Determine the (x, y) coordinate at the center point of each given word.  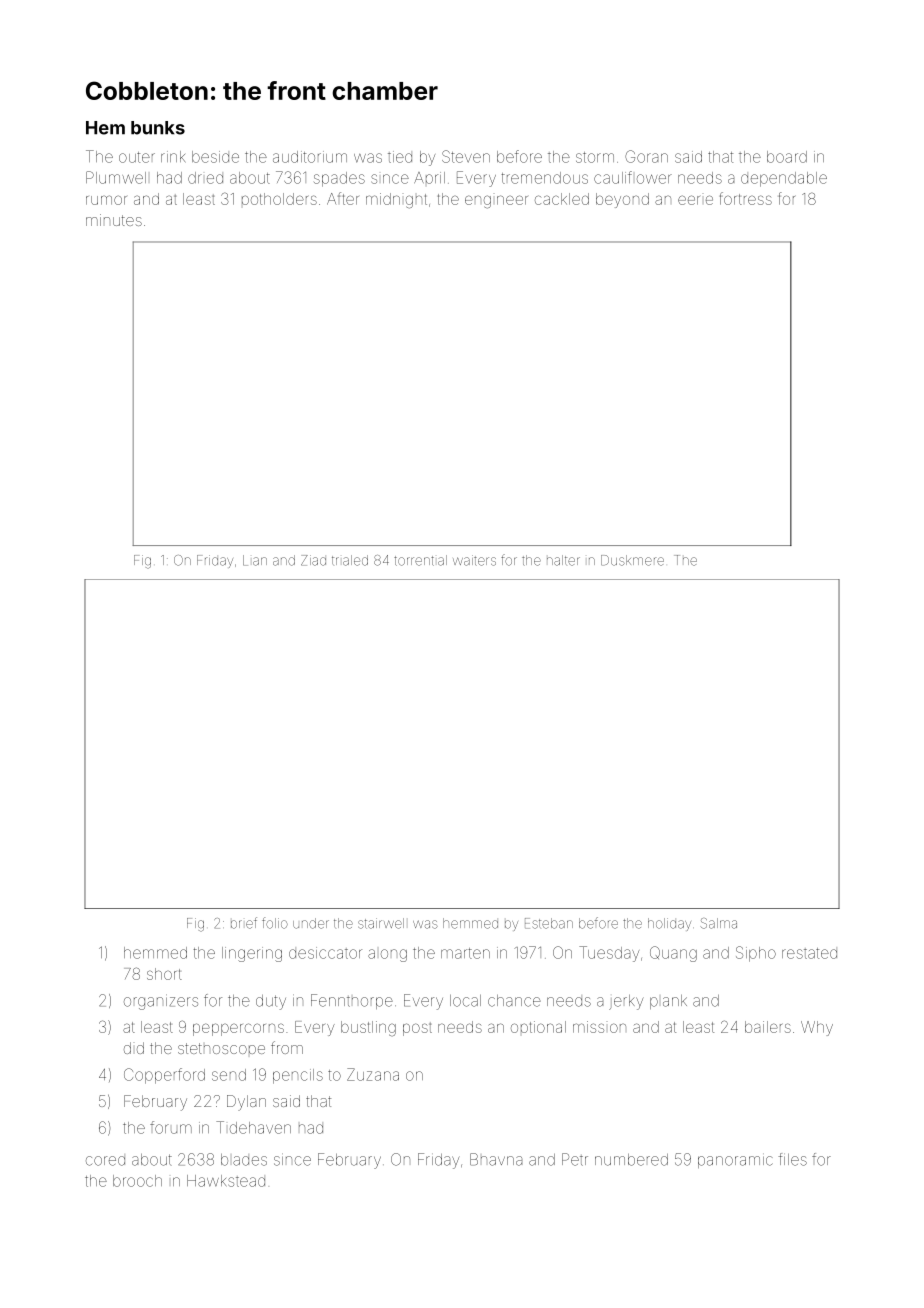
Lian (255, 560)
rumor (106, 200)
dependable (784, 179)
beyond (622, 200)
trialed (350, 560)
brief (244, 923)
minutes (114, 220)
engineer (496, 202)
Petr (575, 1159)
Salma (718, 923)
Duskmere (632, 560)
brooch (137, 1181)
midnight (396, 201)
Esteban (549, 923)
